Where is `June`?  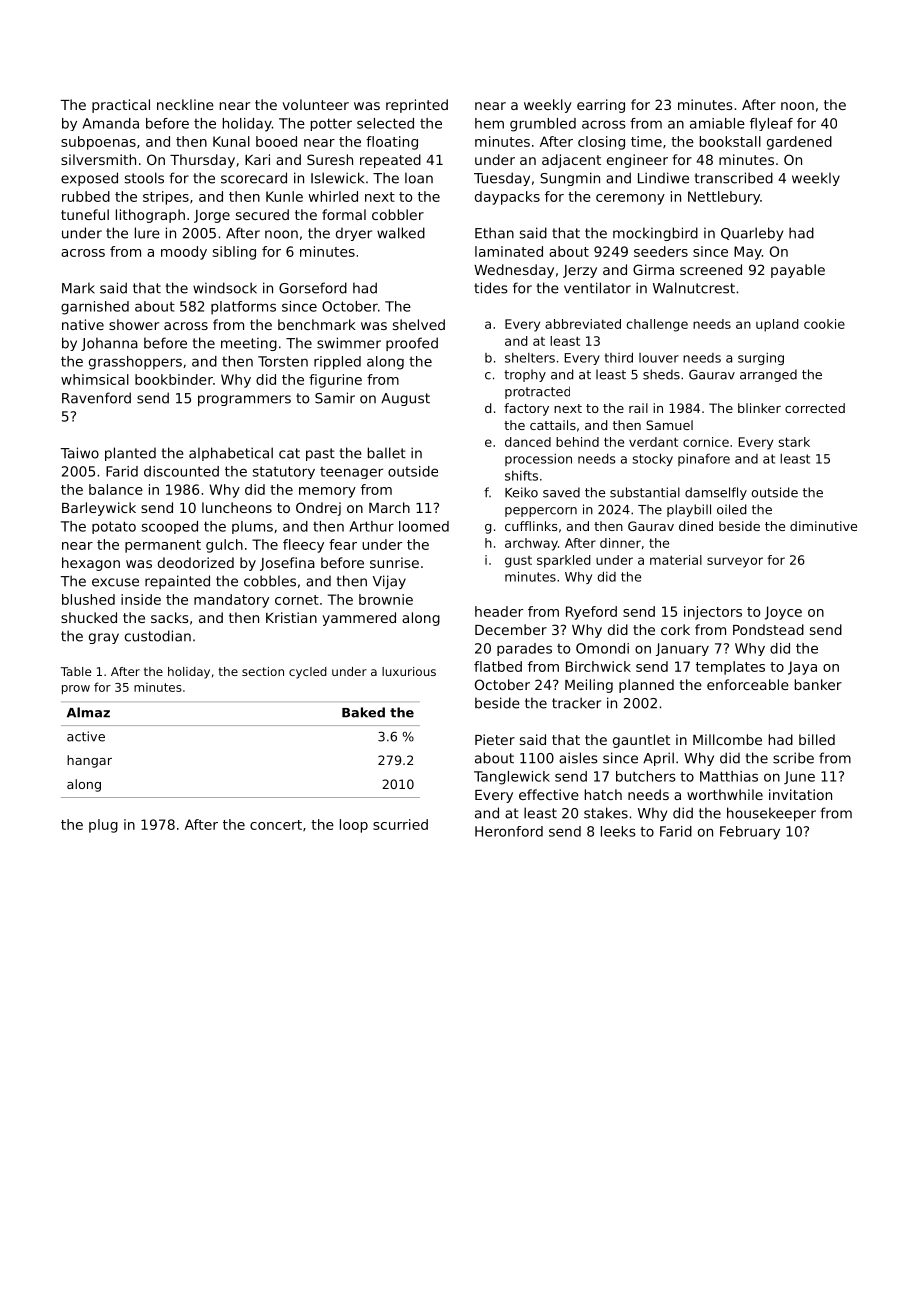 June is located at coordinates (799, 777).
